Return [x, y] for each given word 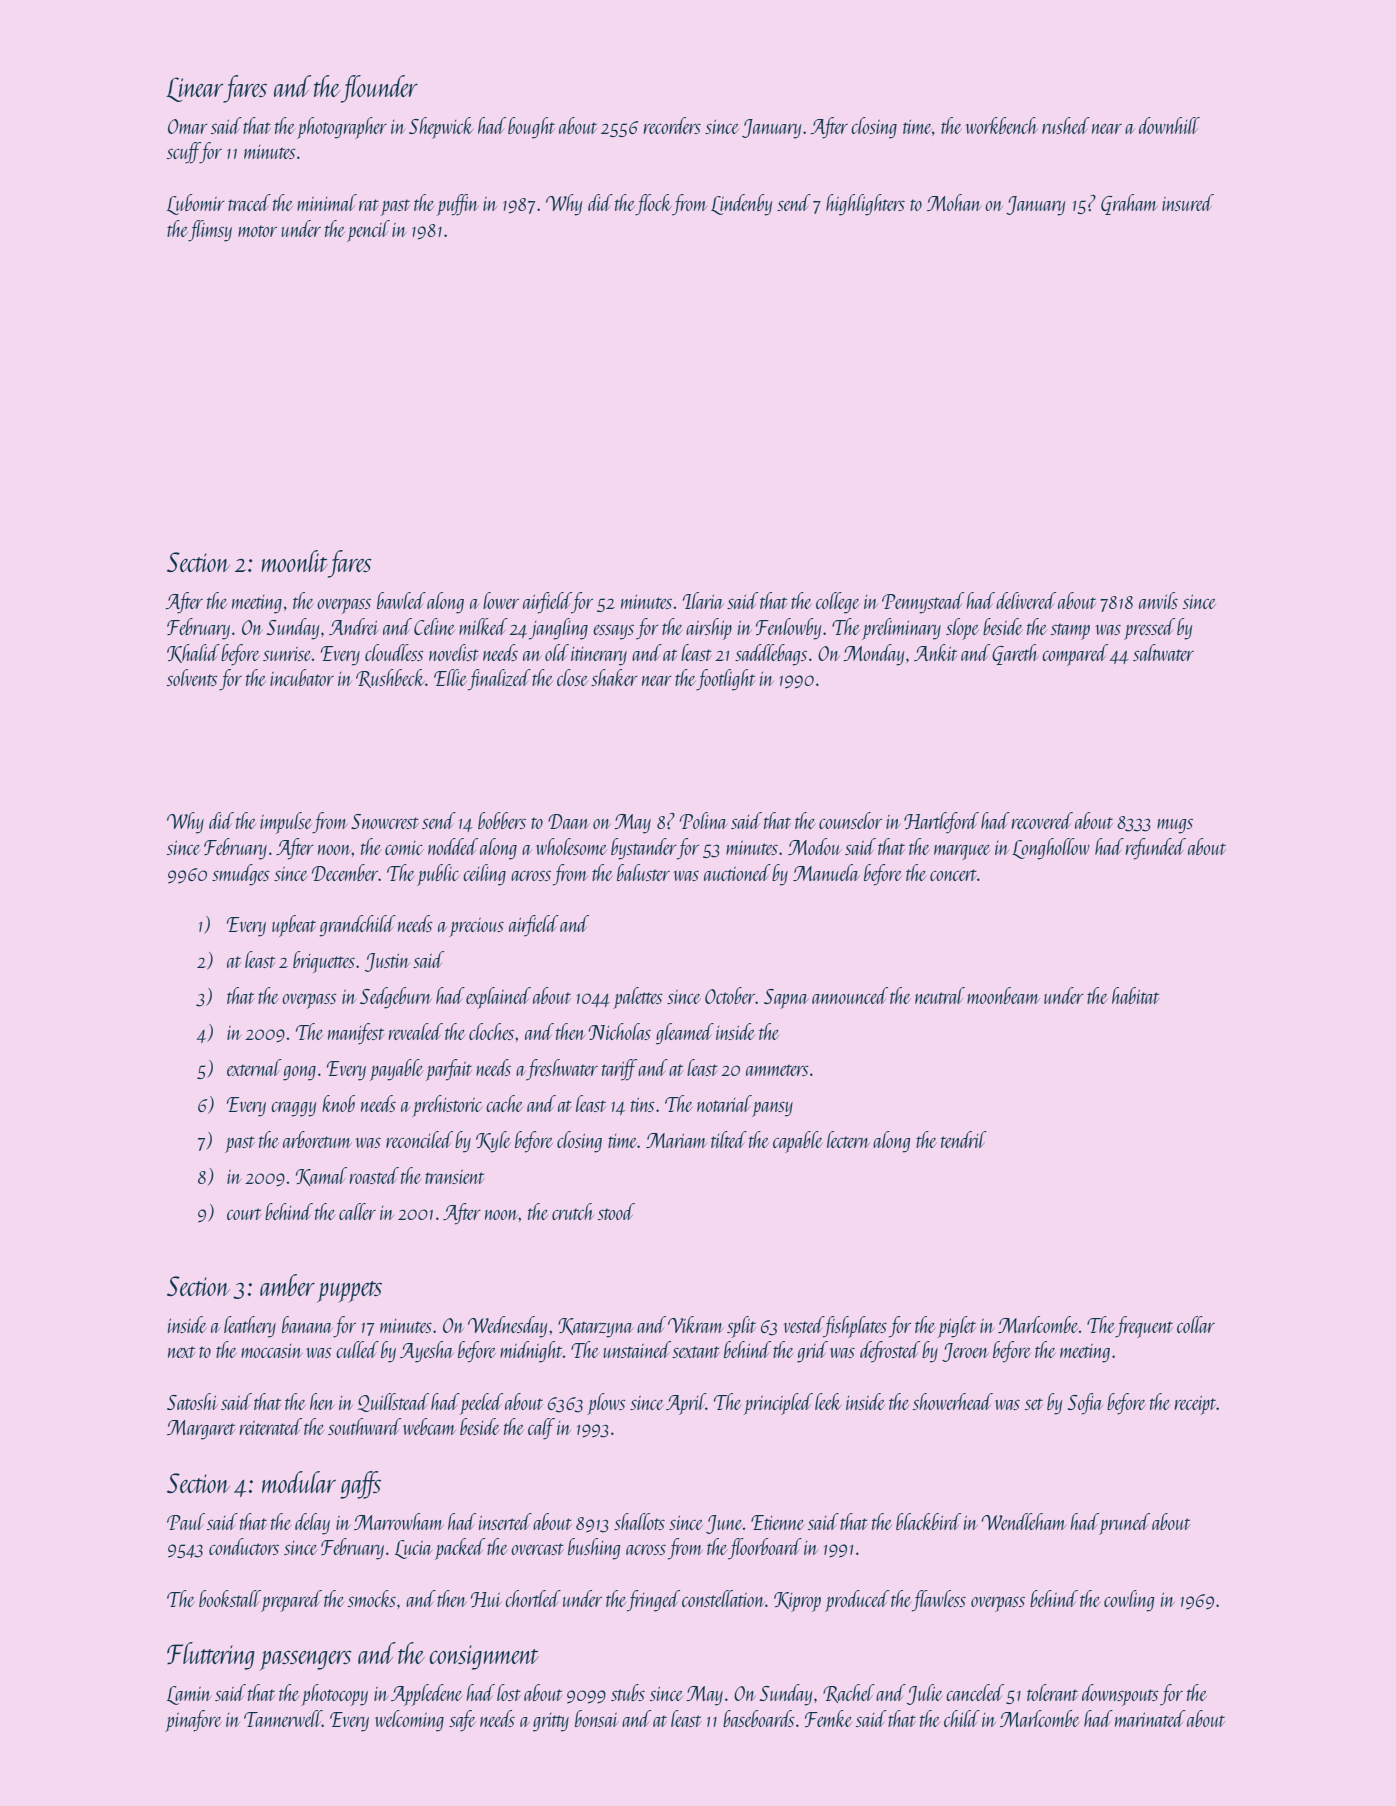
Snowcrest [385, 821]
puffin [458, 205]
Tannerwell [283, 1718]
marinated [1150, 1718]
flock [653, 205]
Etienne [777, 1522]
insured [1188, 202]
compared [1075, 655]
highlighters [865, 205]
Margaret [201, 1430]
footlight [725, 680]
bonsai [596, 1718]
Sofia [1085, 1404]
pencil [368, 231]
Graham [1129, 204]
